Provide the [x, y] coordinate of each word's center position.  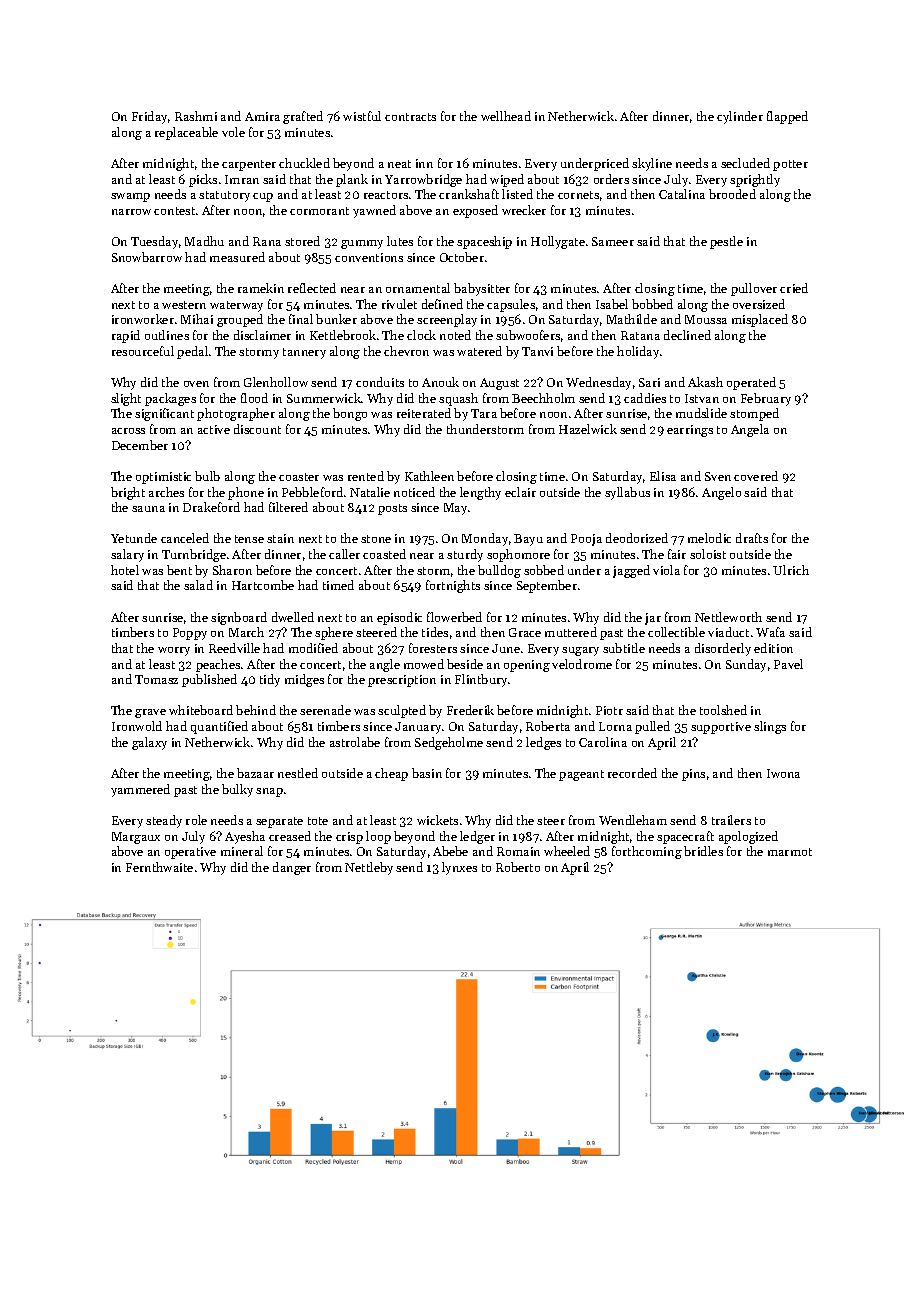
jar [653, 619]
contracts [410, 117]
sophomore [518, 555]
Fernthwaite [159, 867]
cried [794, 288]
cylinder [740, 117]
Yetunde [134, 538]
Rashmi [196, 116]
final [301, 319]
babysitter [482, 289]
